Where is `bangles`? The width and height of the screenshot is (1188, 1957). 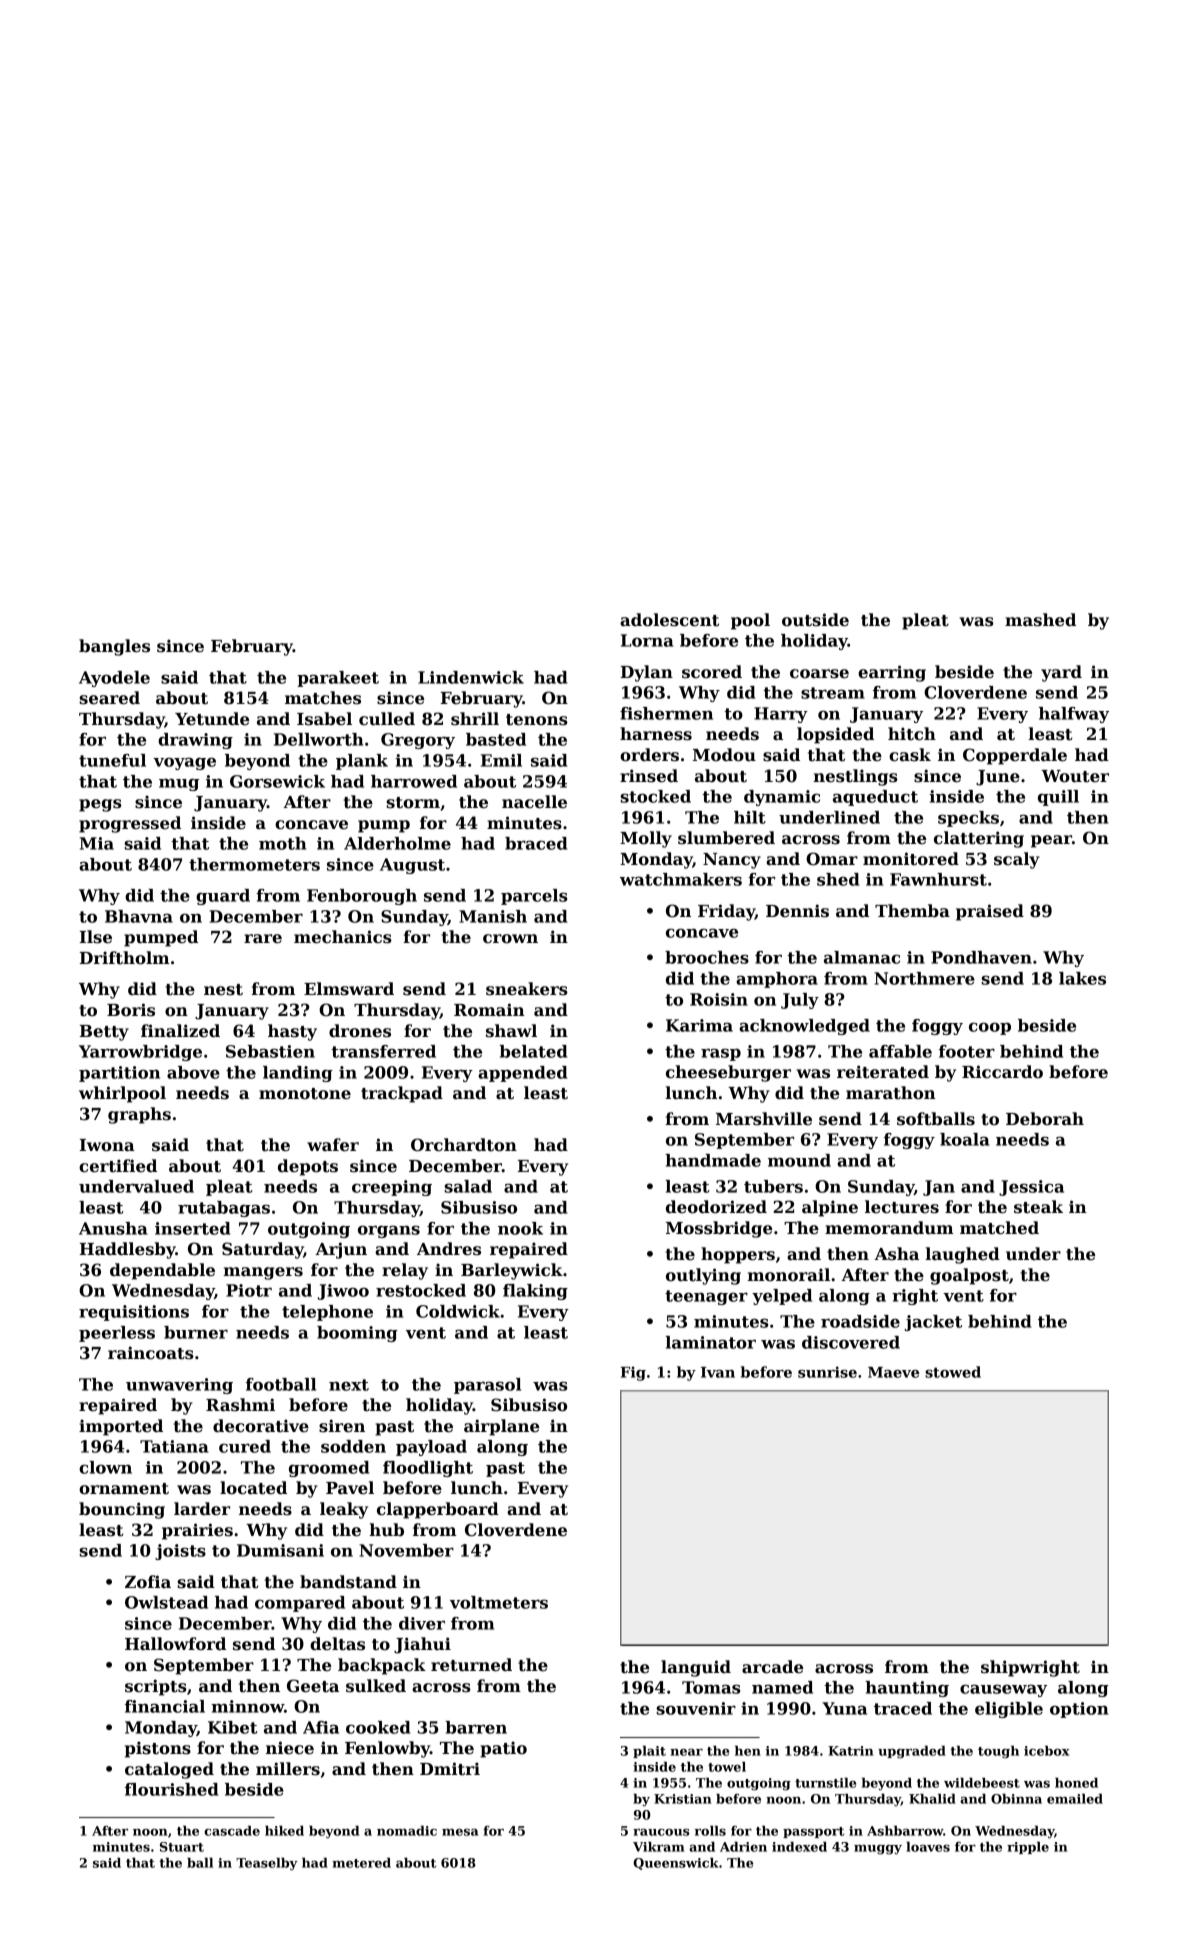
bangles is located at coordinates (114, 647).
